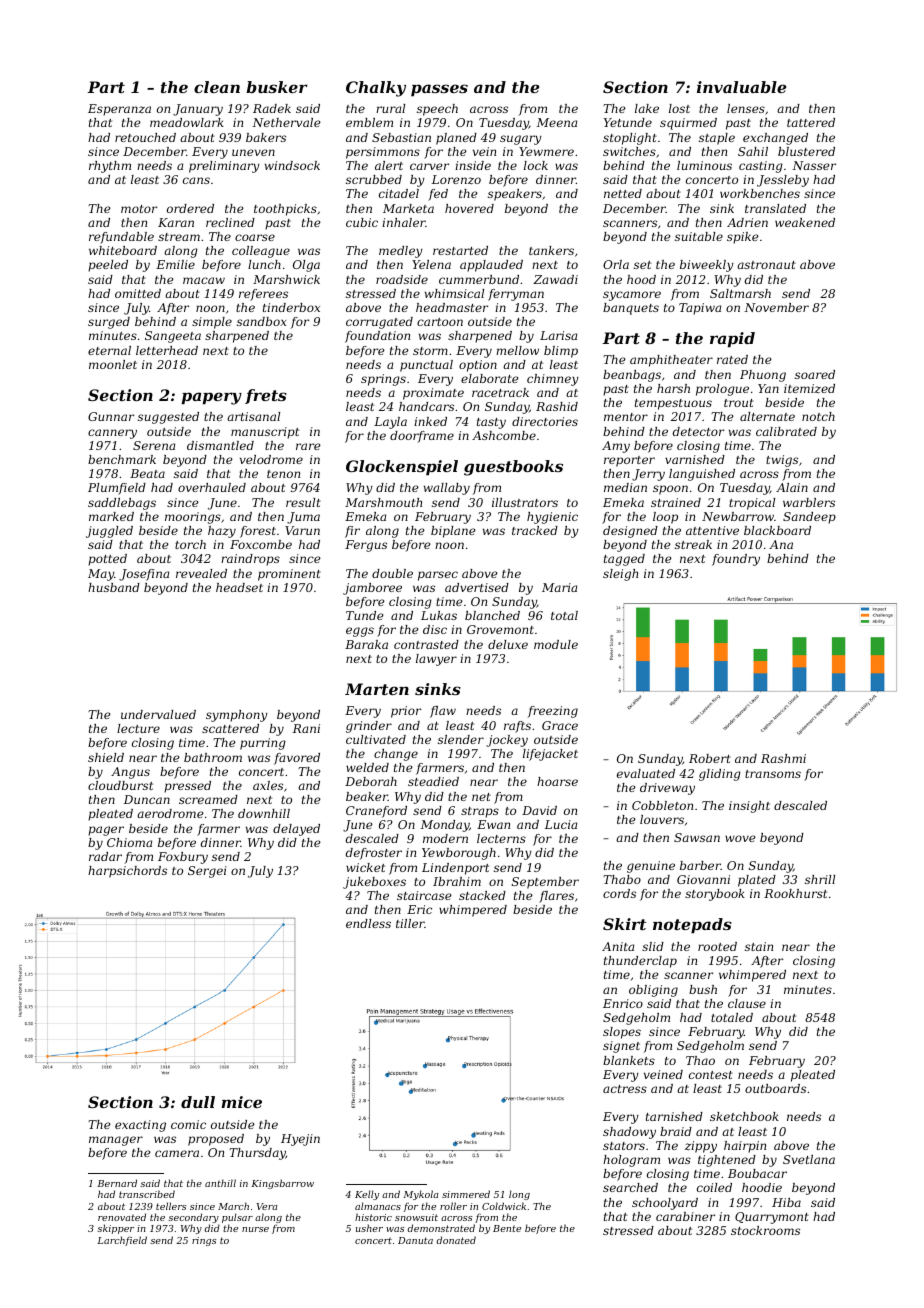 Image resolution: width=924 pixels, height=1308 pixels. What do you see at coordinates (818, 416) in the screenshot?
I see `notch` at bounding box center [818, 416].
